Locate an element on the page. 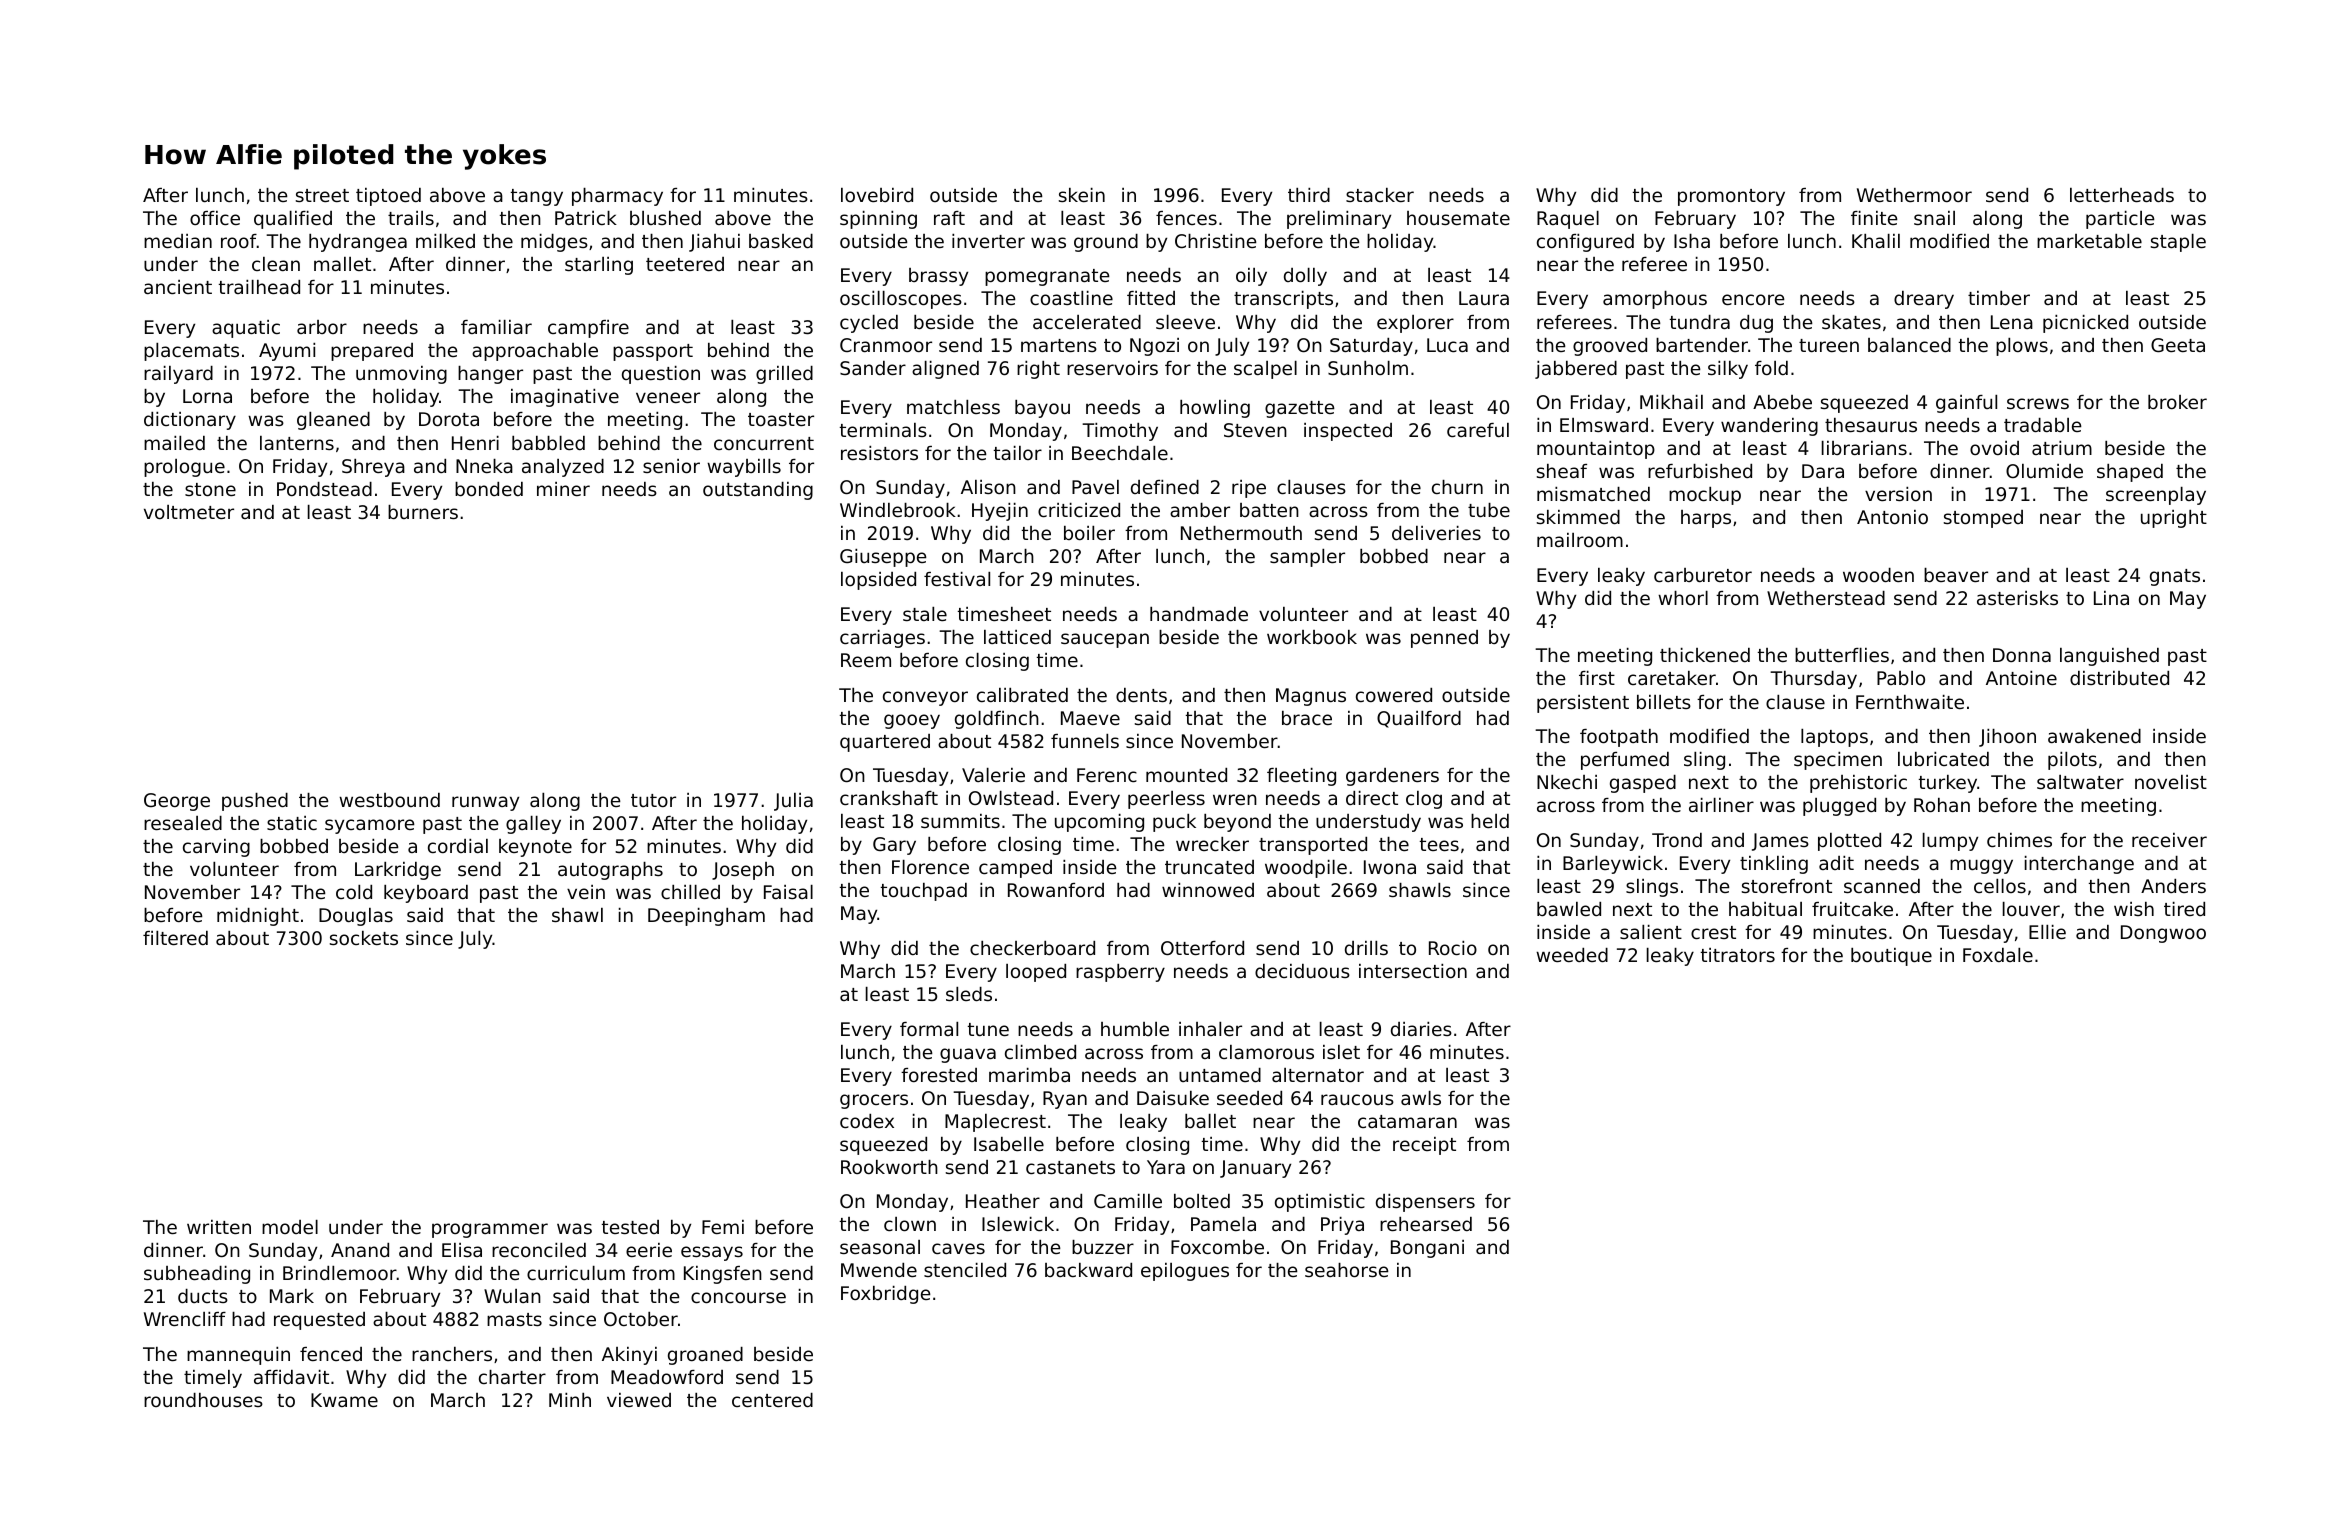 The height and width of the image is (1521, 2350). sockets is located at coordinates (364, 938).
